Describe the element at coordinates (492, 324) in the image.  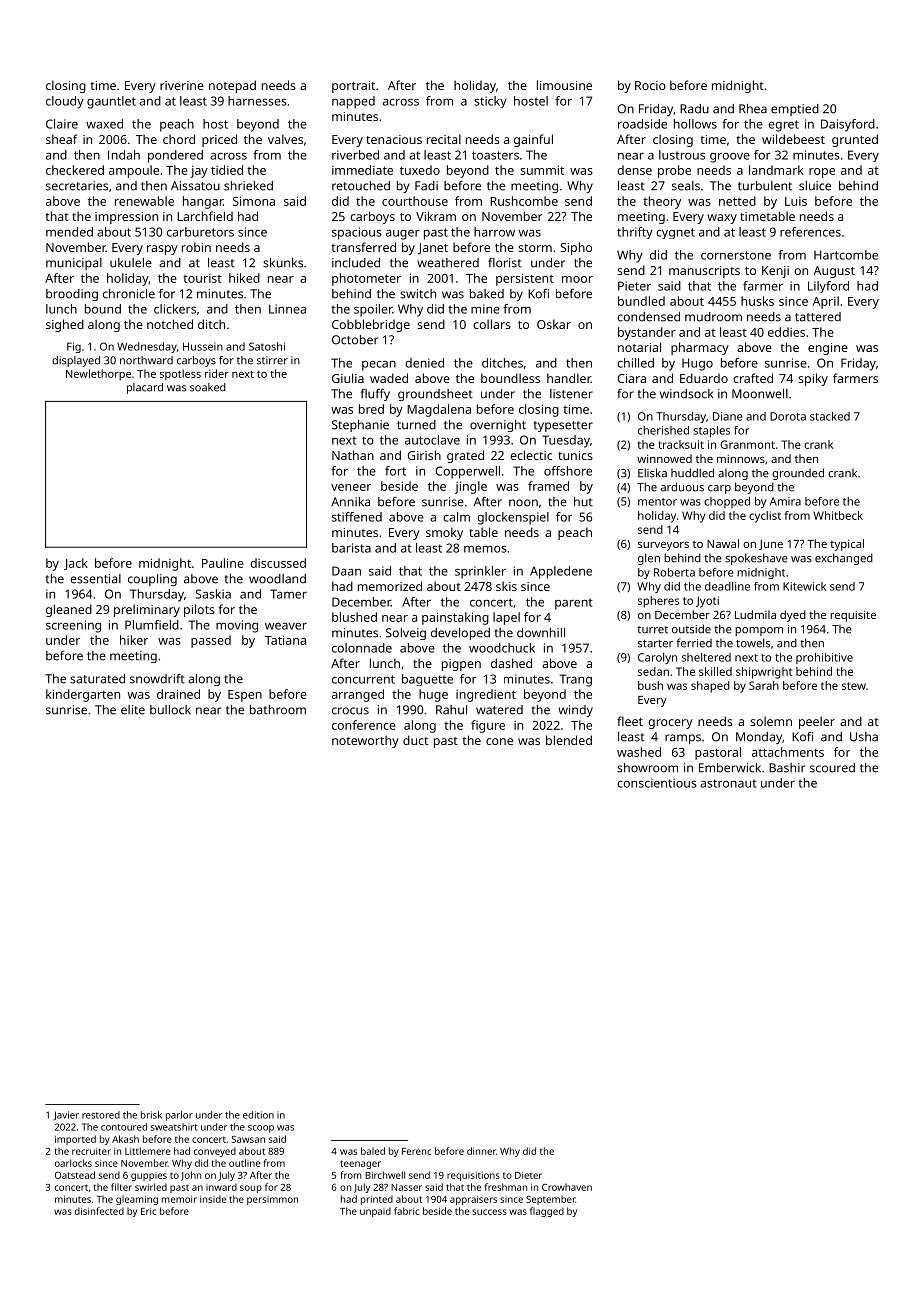
I see `collars` at that location.
